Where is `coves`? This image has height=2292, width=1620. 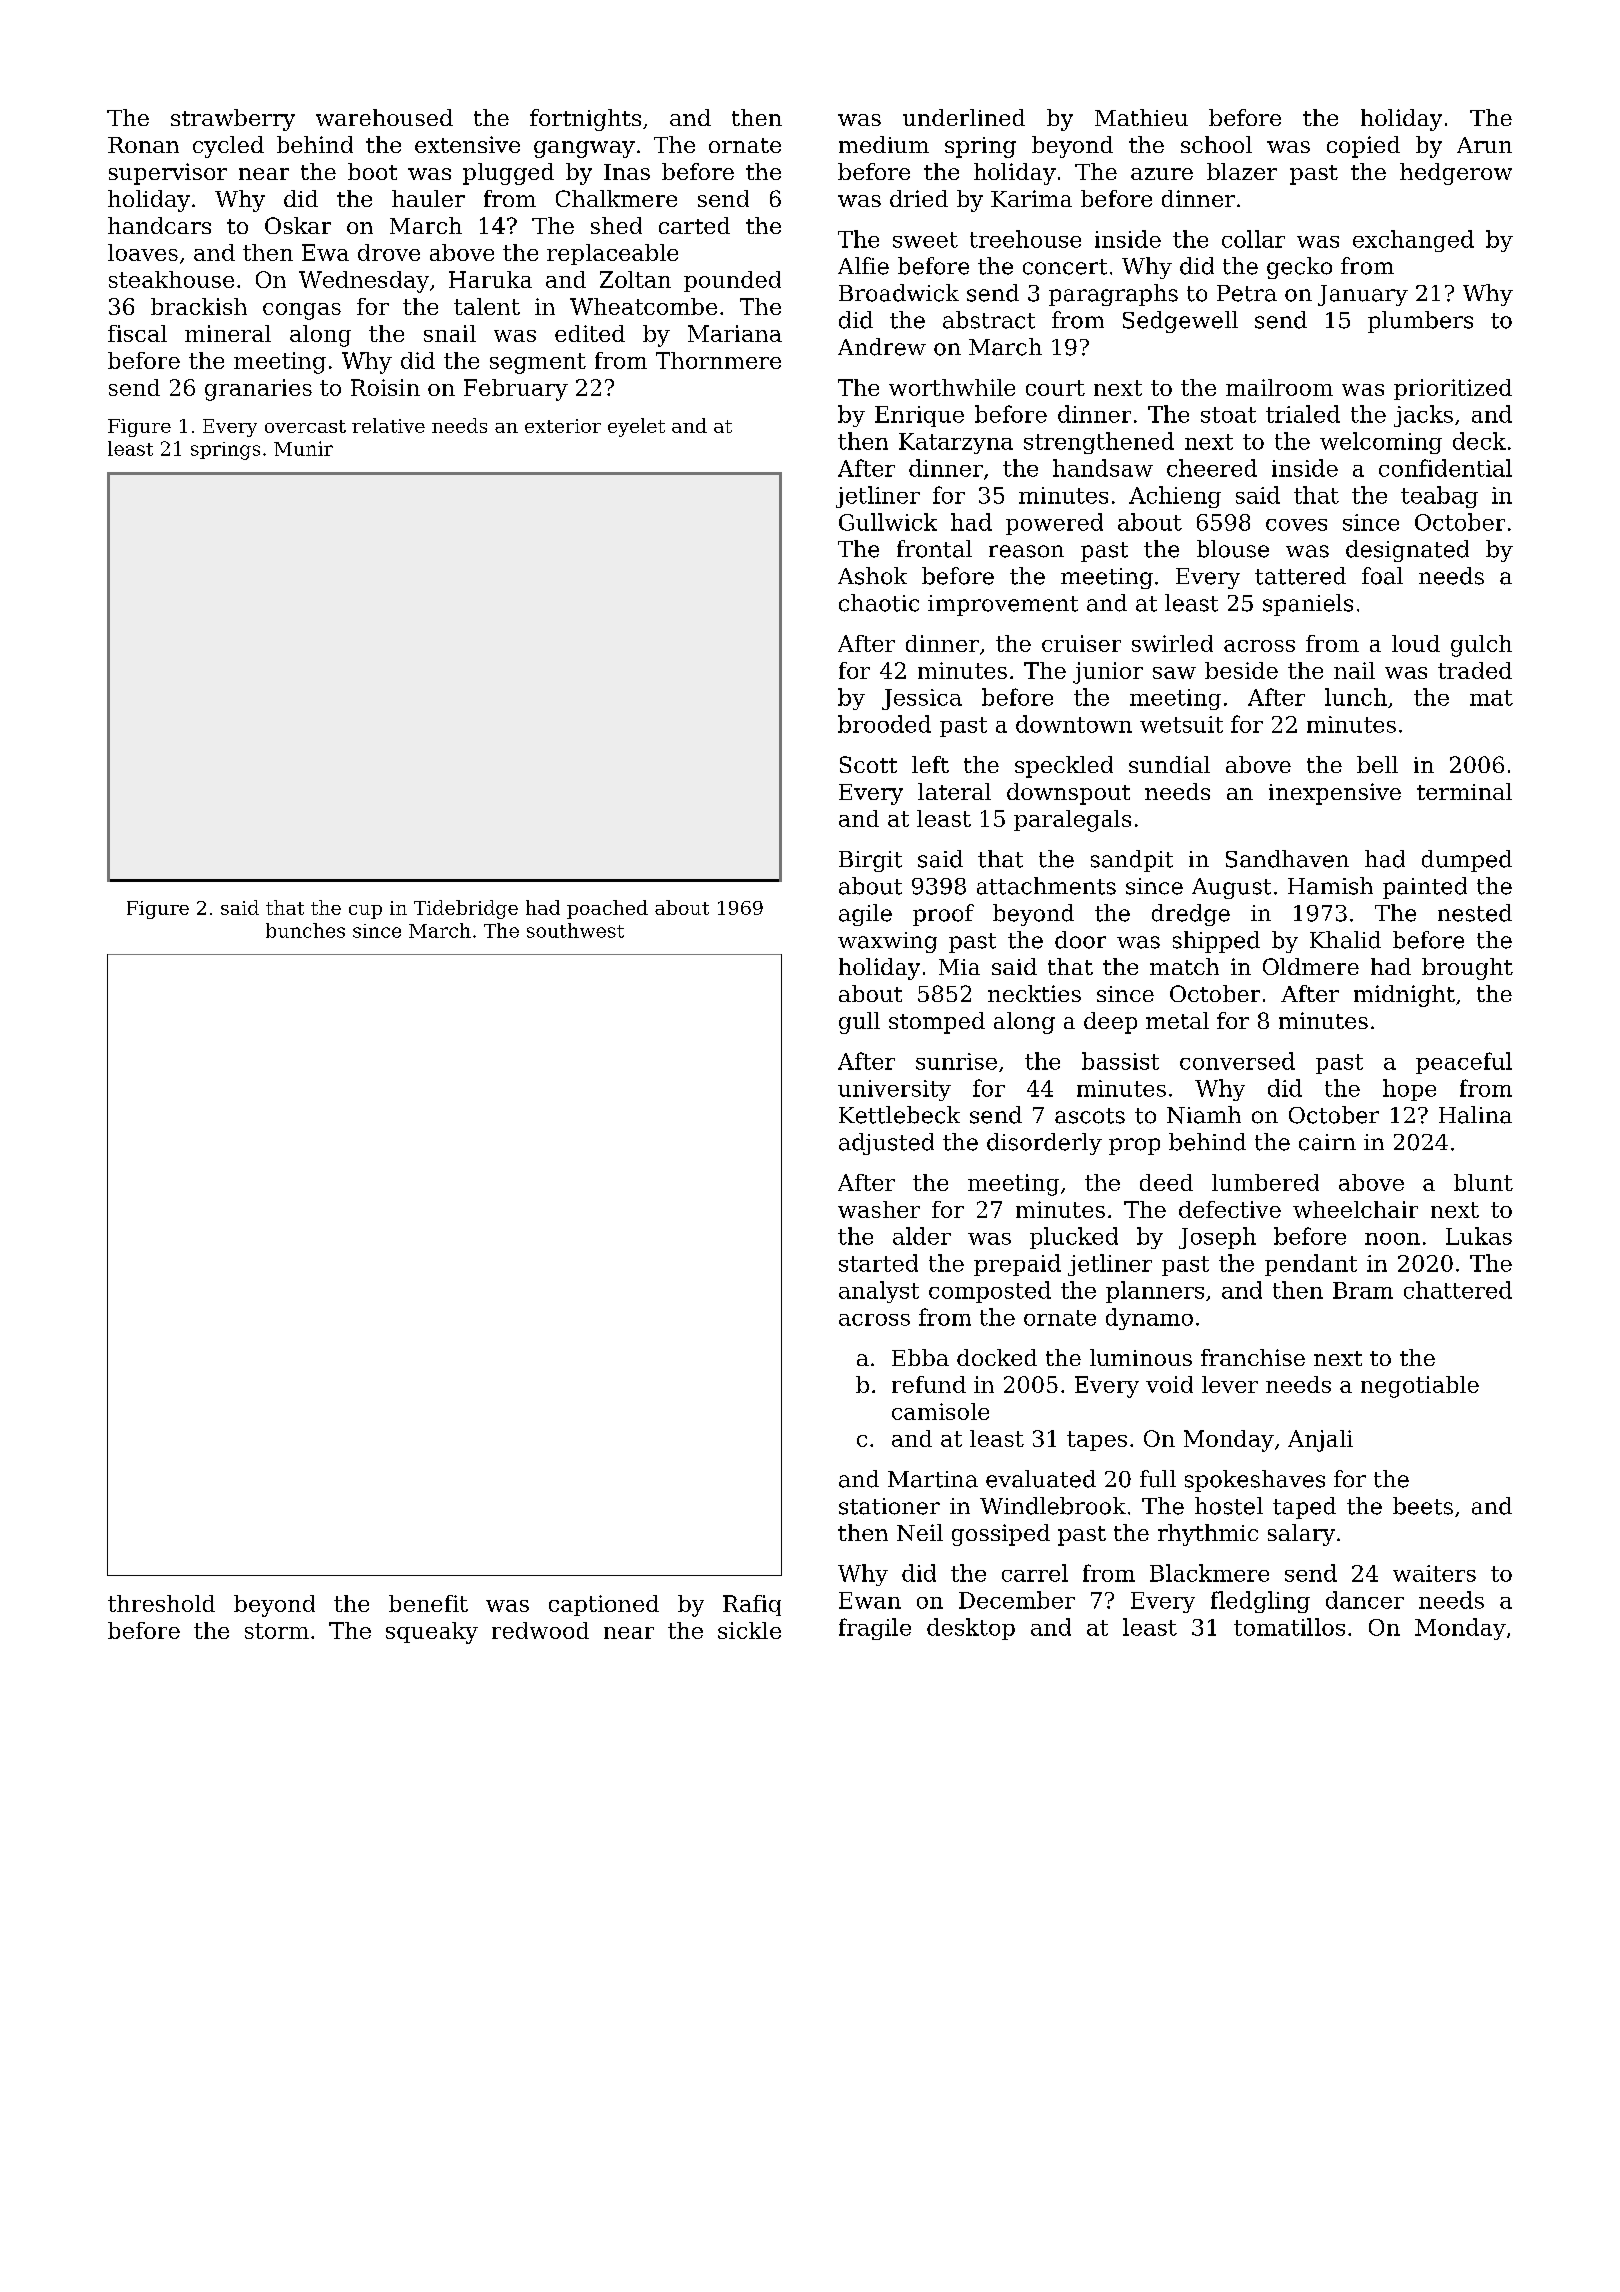
coves is located at coordinates (1296, 525).
